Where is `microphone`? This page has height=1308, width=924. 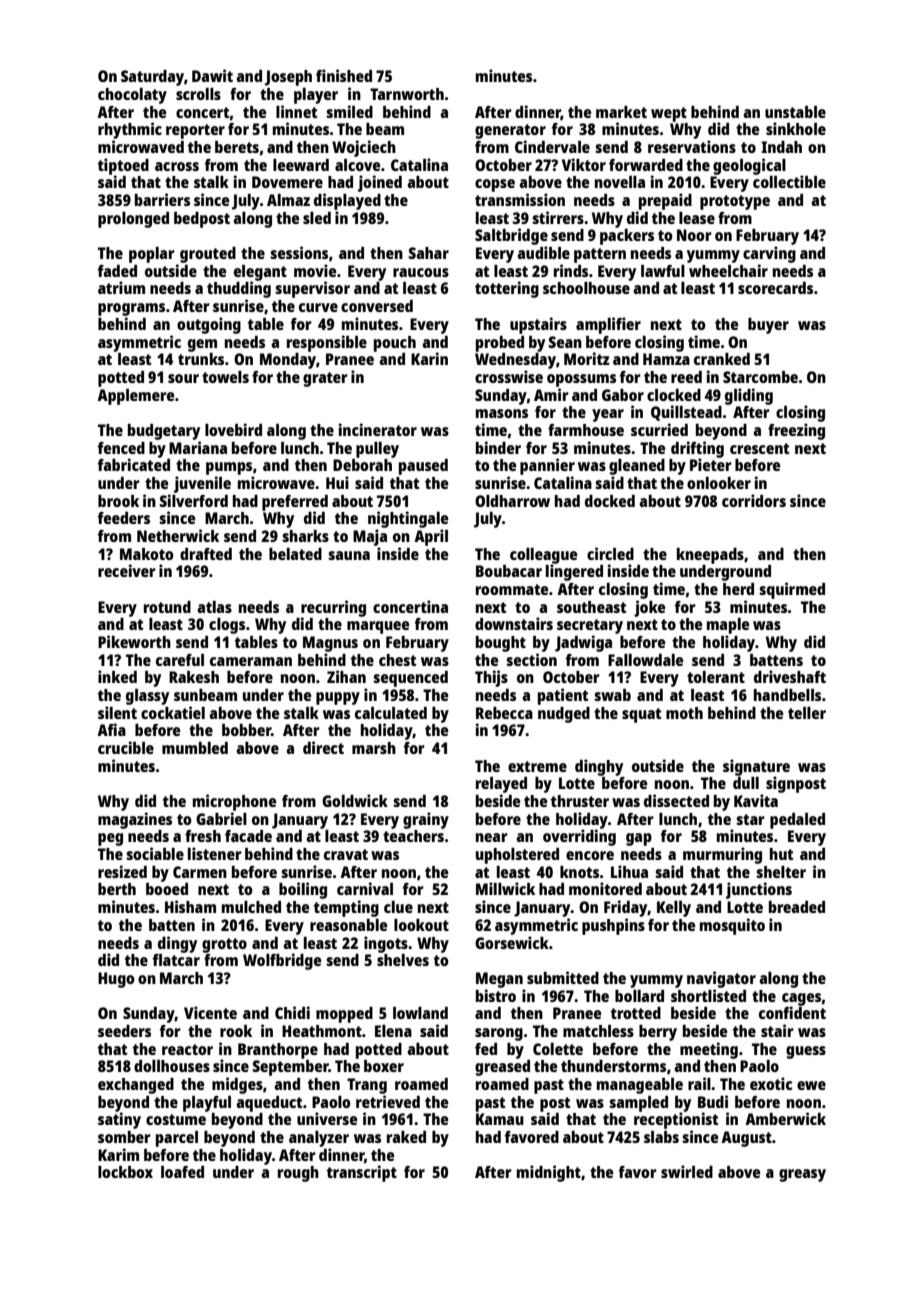 microphone is located at coordinates (234, 802).
